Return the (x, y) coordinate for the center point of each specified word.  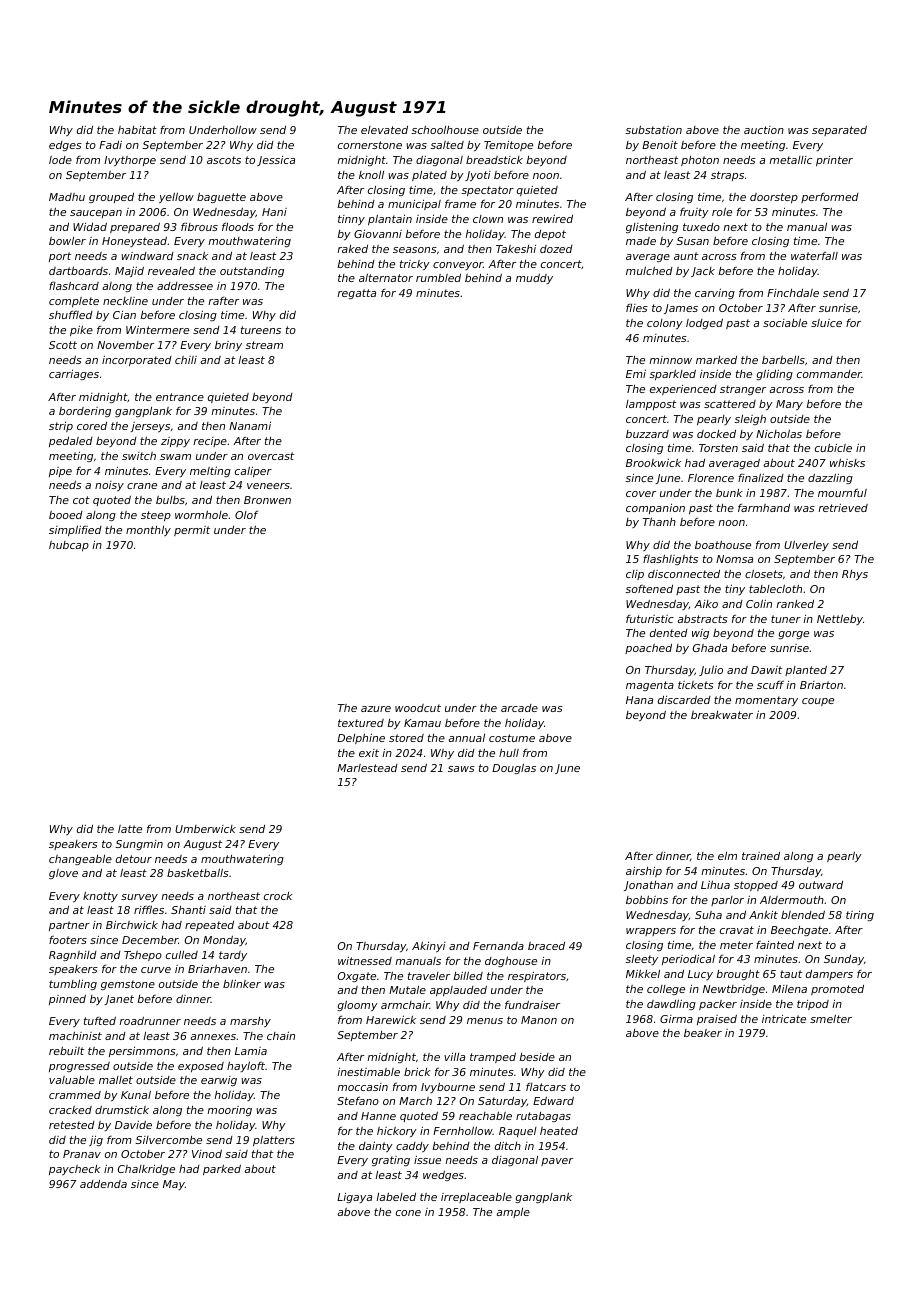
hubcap (69, 546)
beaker (703, 1033)
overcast (271, 456)
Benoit (660, 144)
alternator (386, 277)
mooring (229, 1111)
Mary (789, 405)
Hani (274, 212)
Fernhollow (463, 1130)
